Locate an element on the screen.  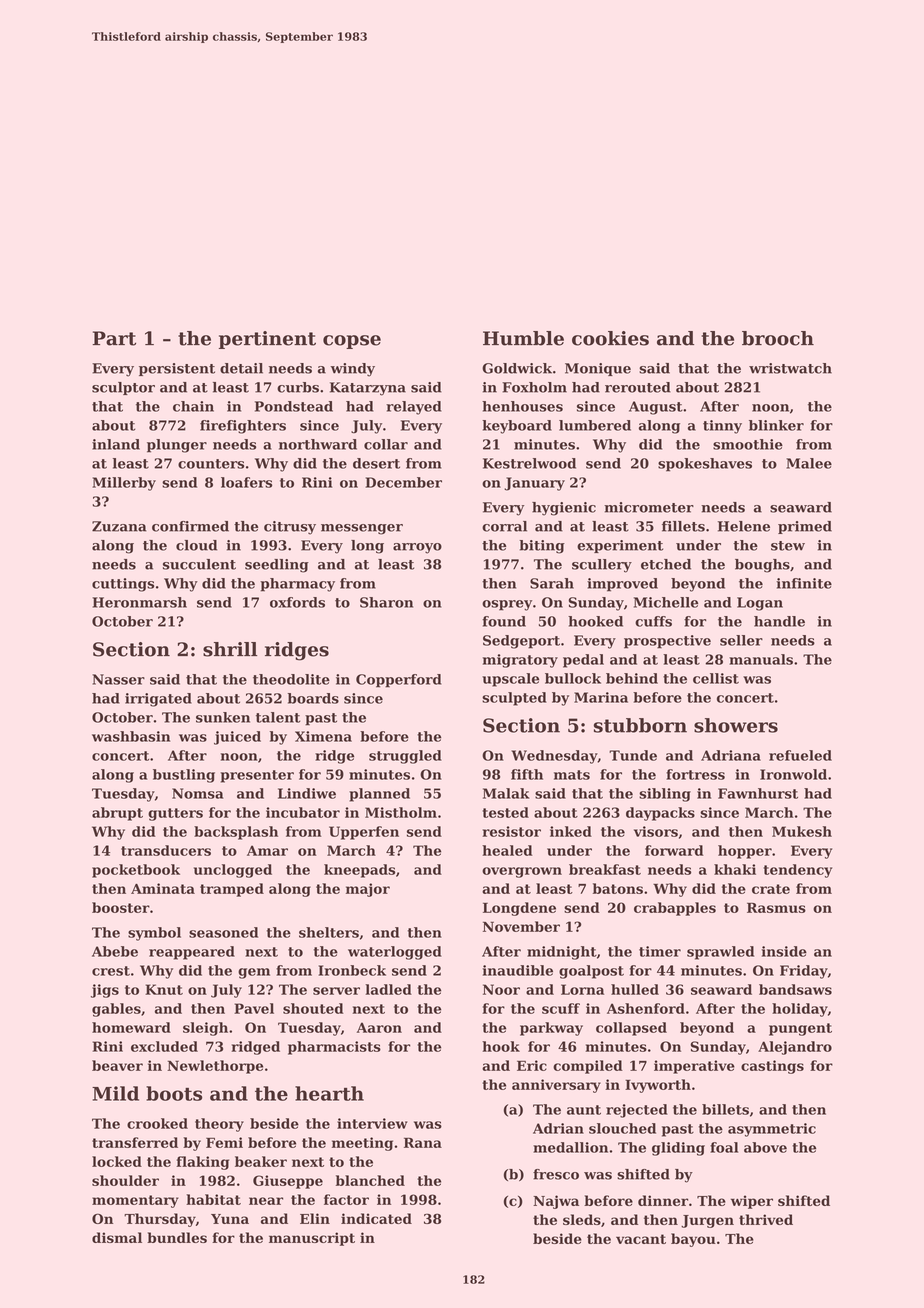
washbasin is located at coordinates (131, 736).
